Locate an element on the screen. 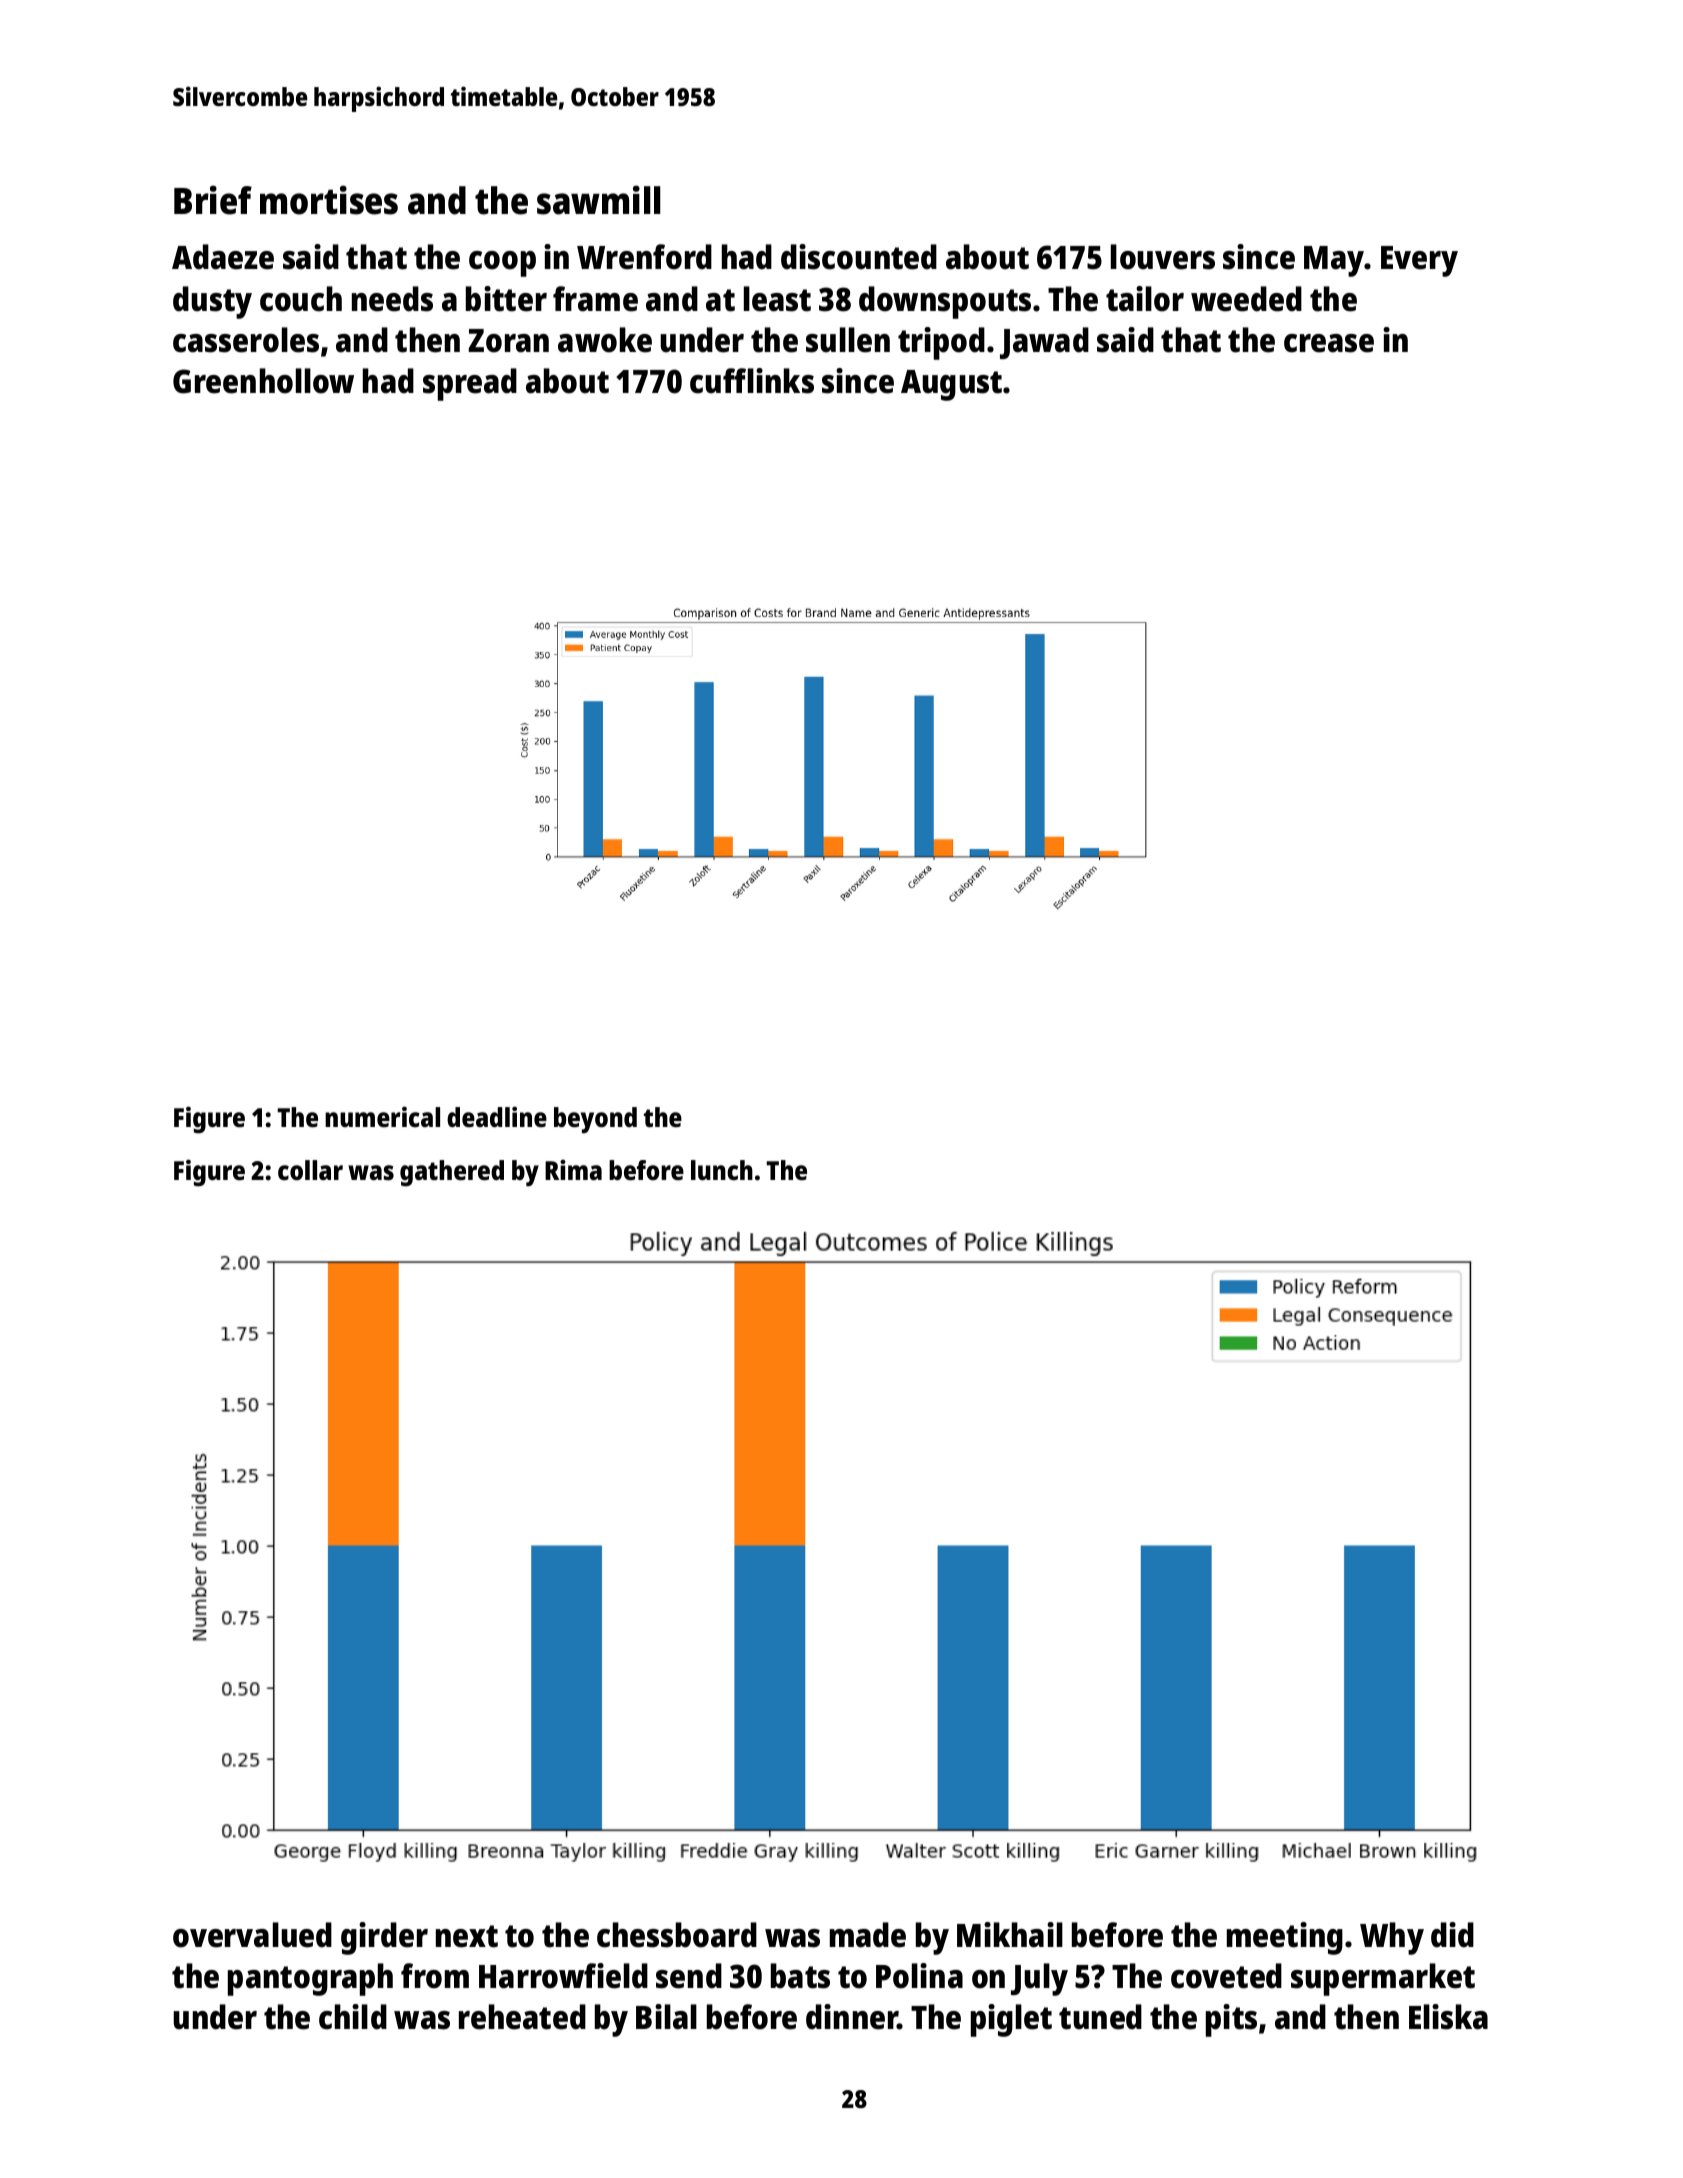 This screenshot has height=2178, width=1683. spread is located at coordinates (470, 384).
